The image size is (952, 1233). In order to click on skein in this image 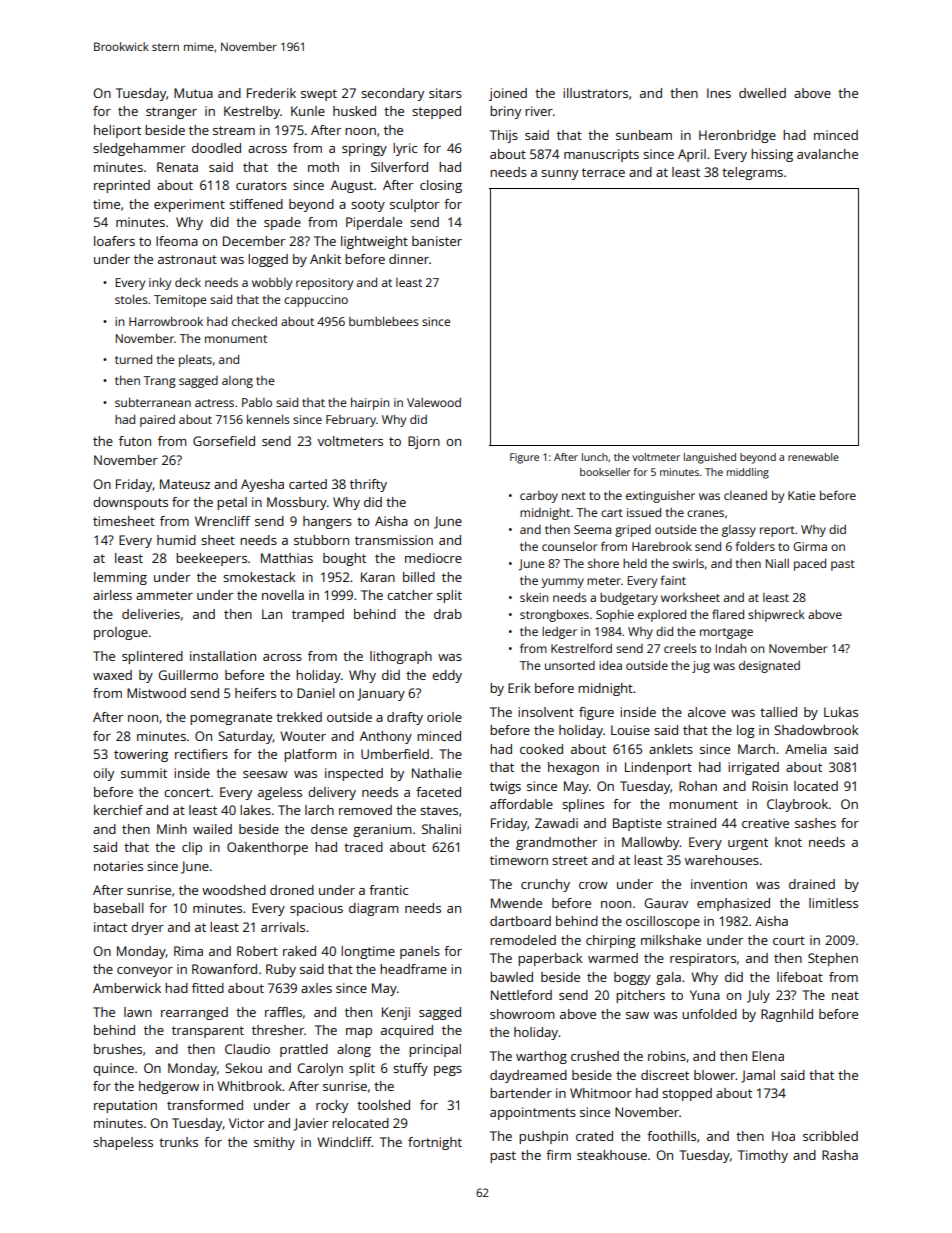, I will do `click(534, 597)`.
